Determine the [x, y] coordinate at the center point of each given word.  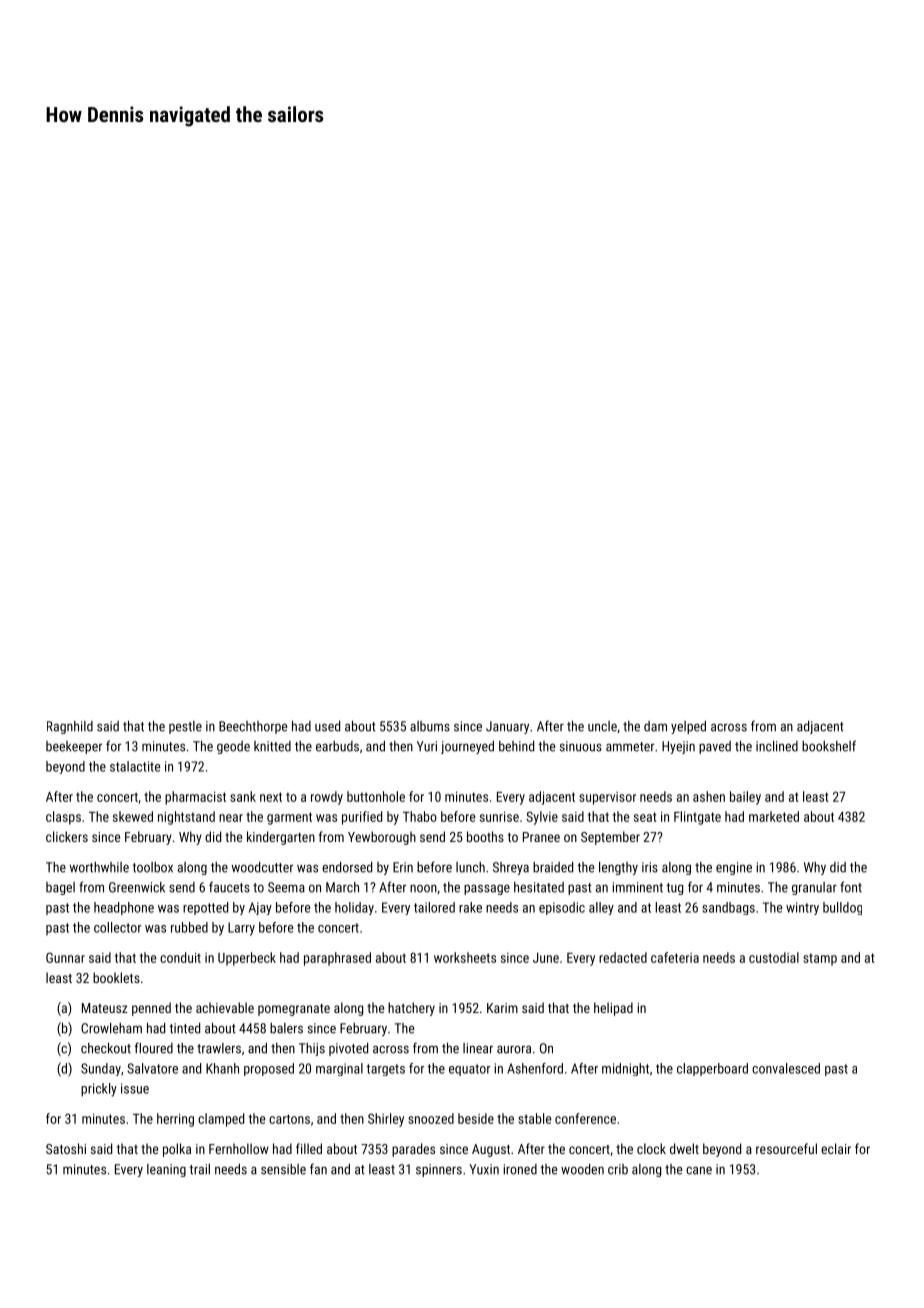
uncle [602, 726]
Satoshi [66, 1148]
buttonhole [376, 796]
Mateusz [105, 1008]
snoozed [431, 1118]
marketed [774, 816]
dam [655, 726]
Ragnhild [70, 727]
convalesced [786, 1068]
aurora [514, 1049]
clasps [63, 818]
